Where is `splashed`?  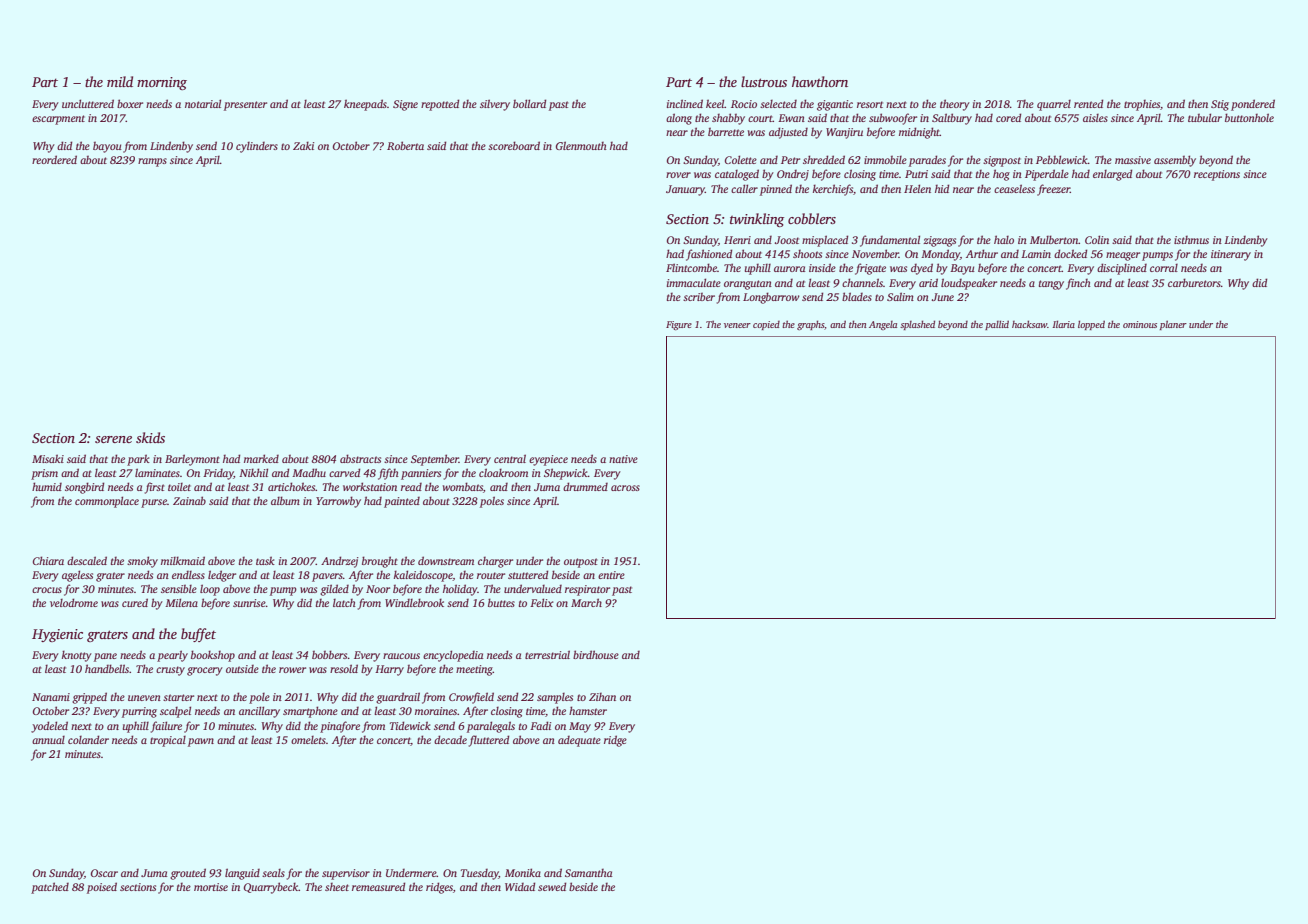 splashed is located at coordinates (917, 325).
